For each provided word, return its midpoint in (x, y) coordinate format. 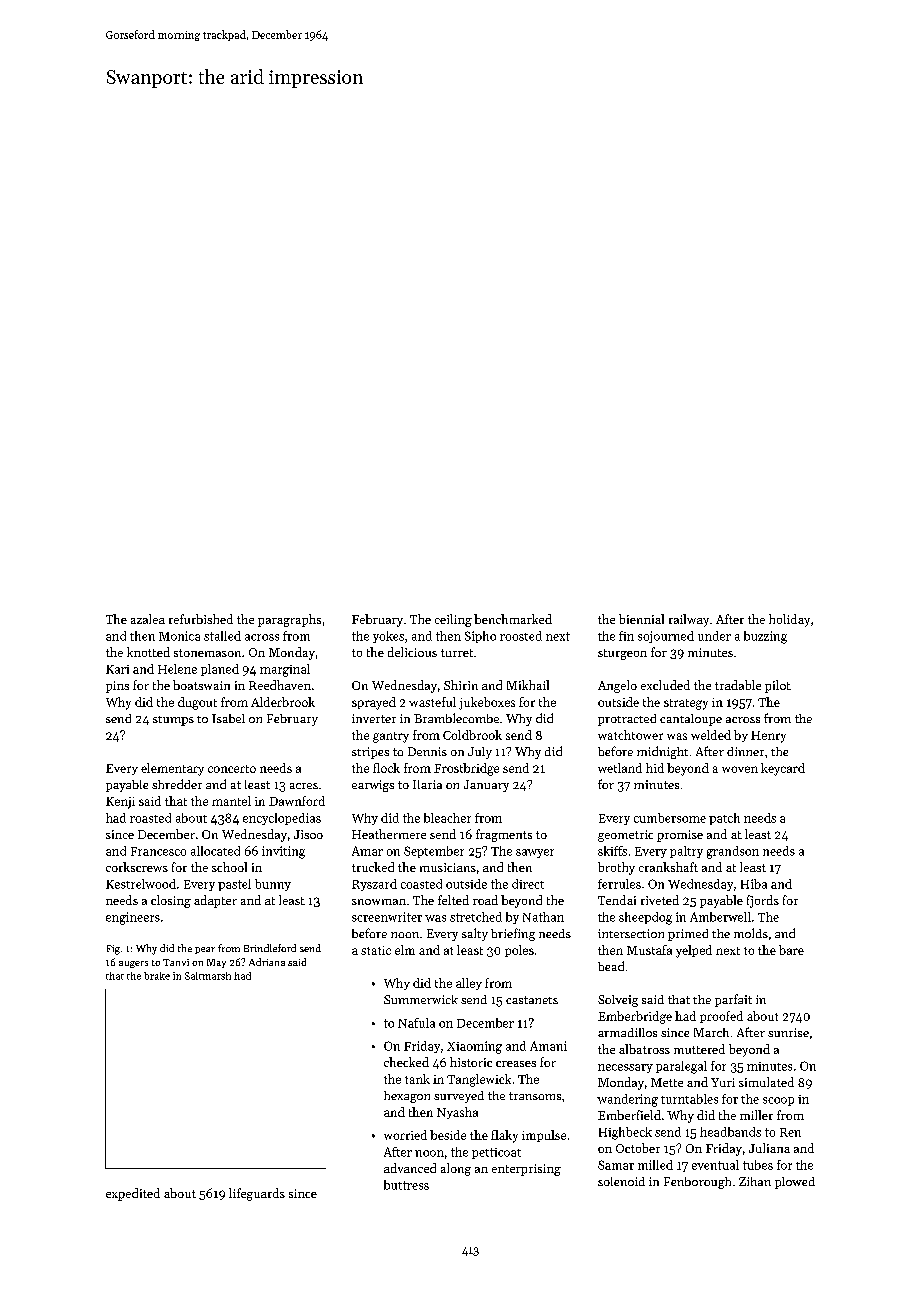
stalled (222, 636)
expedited (133, 1194)
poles (519, 951)
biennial (641, 619)
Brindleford (270, 948)
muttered (699, 1049)
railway (689, 620)
